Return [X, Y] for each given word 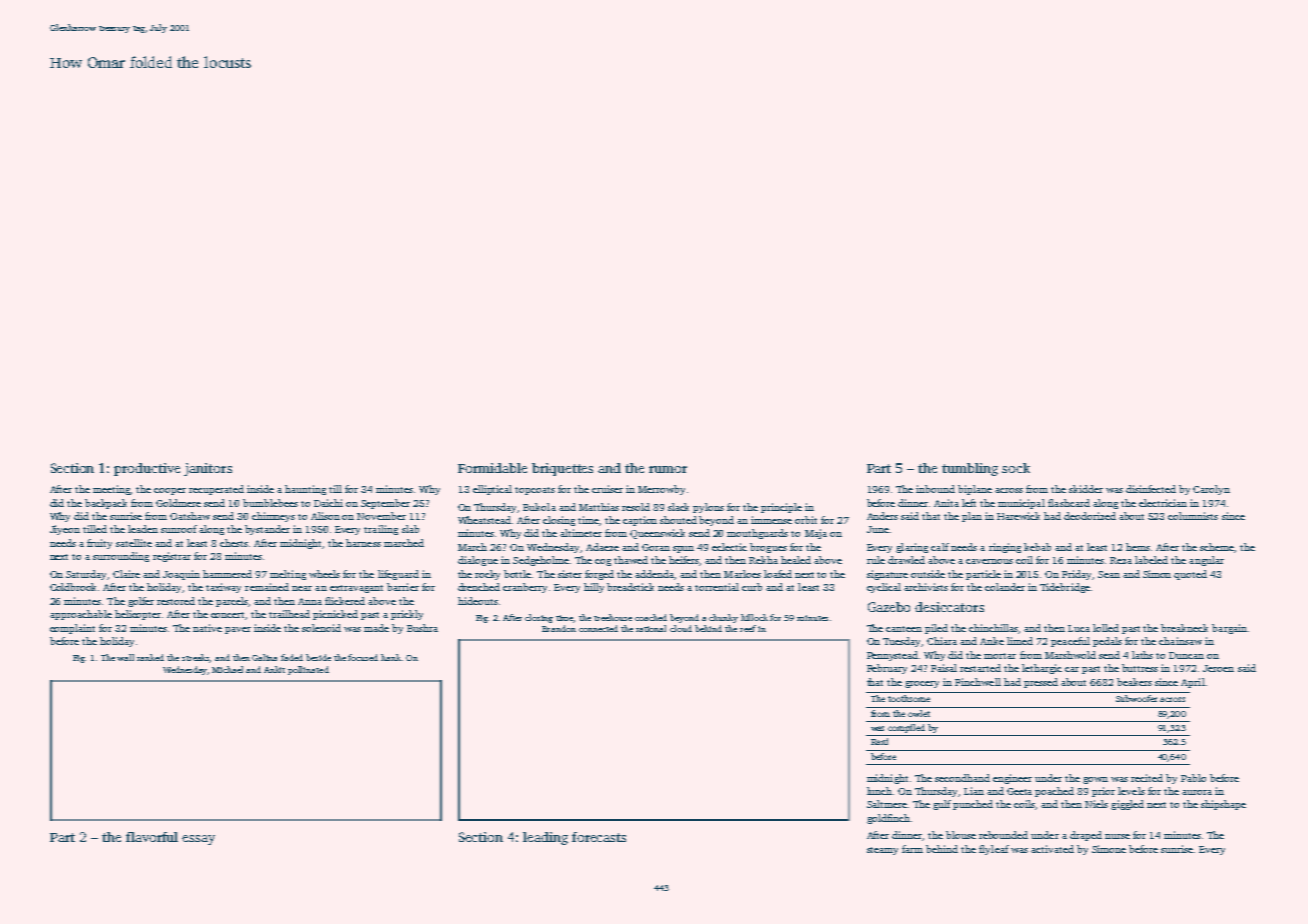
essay [198, 840]
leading [545, 838]
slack [678, 507]
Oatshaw [190, 516]
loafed [778, 574]
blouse [961, 835]
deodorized [1090, 516]
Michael [227, 669]
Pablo [1193, 778]
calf [940, 547]
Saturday [87, 575]
